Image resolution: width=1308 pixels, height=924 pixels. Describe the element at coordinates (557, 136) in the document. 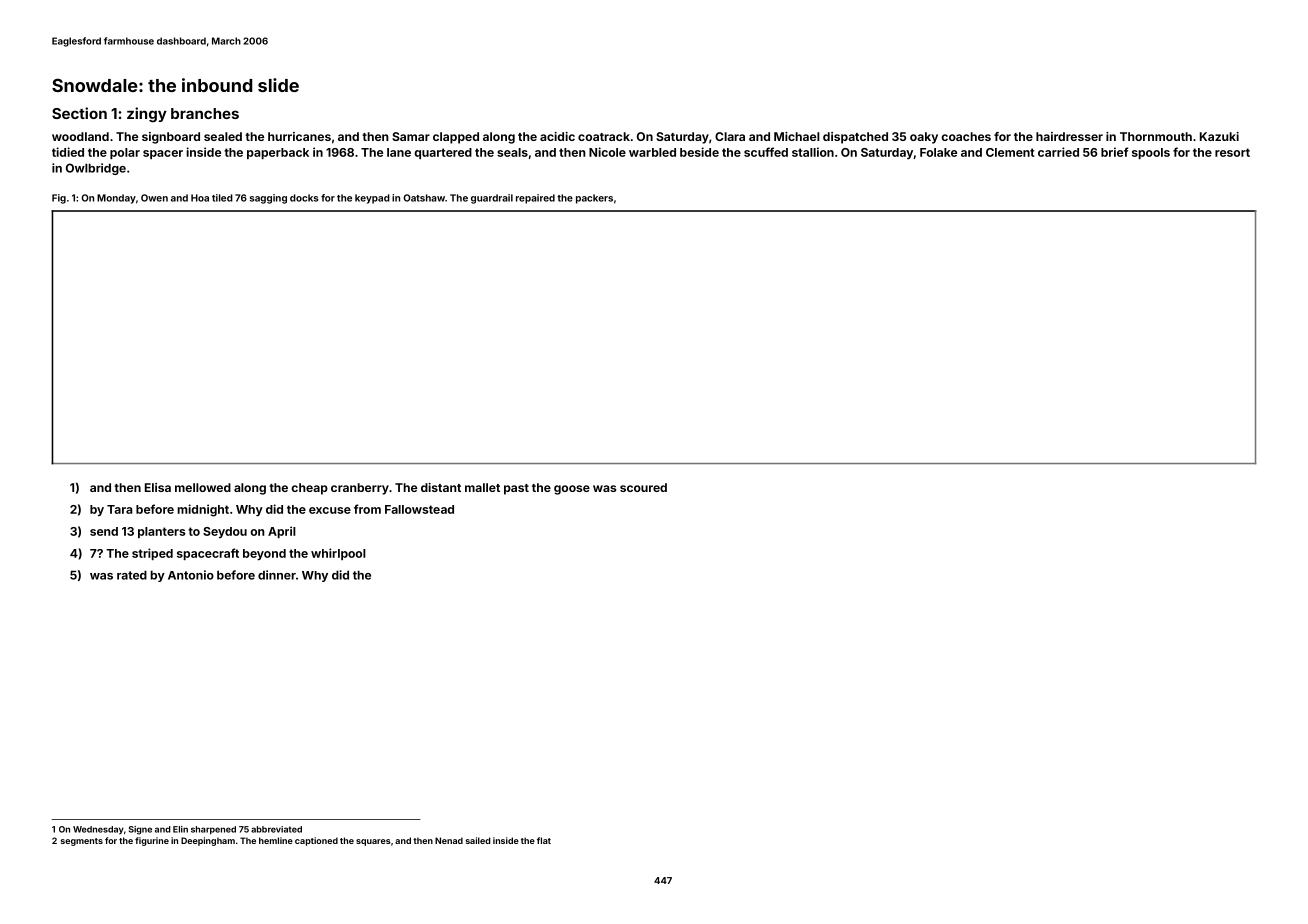

I see `acidic` at that location.
